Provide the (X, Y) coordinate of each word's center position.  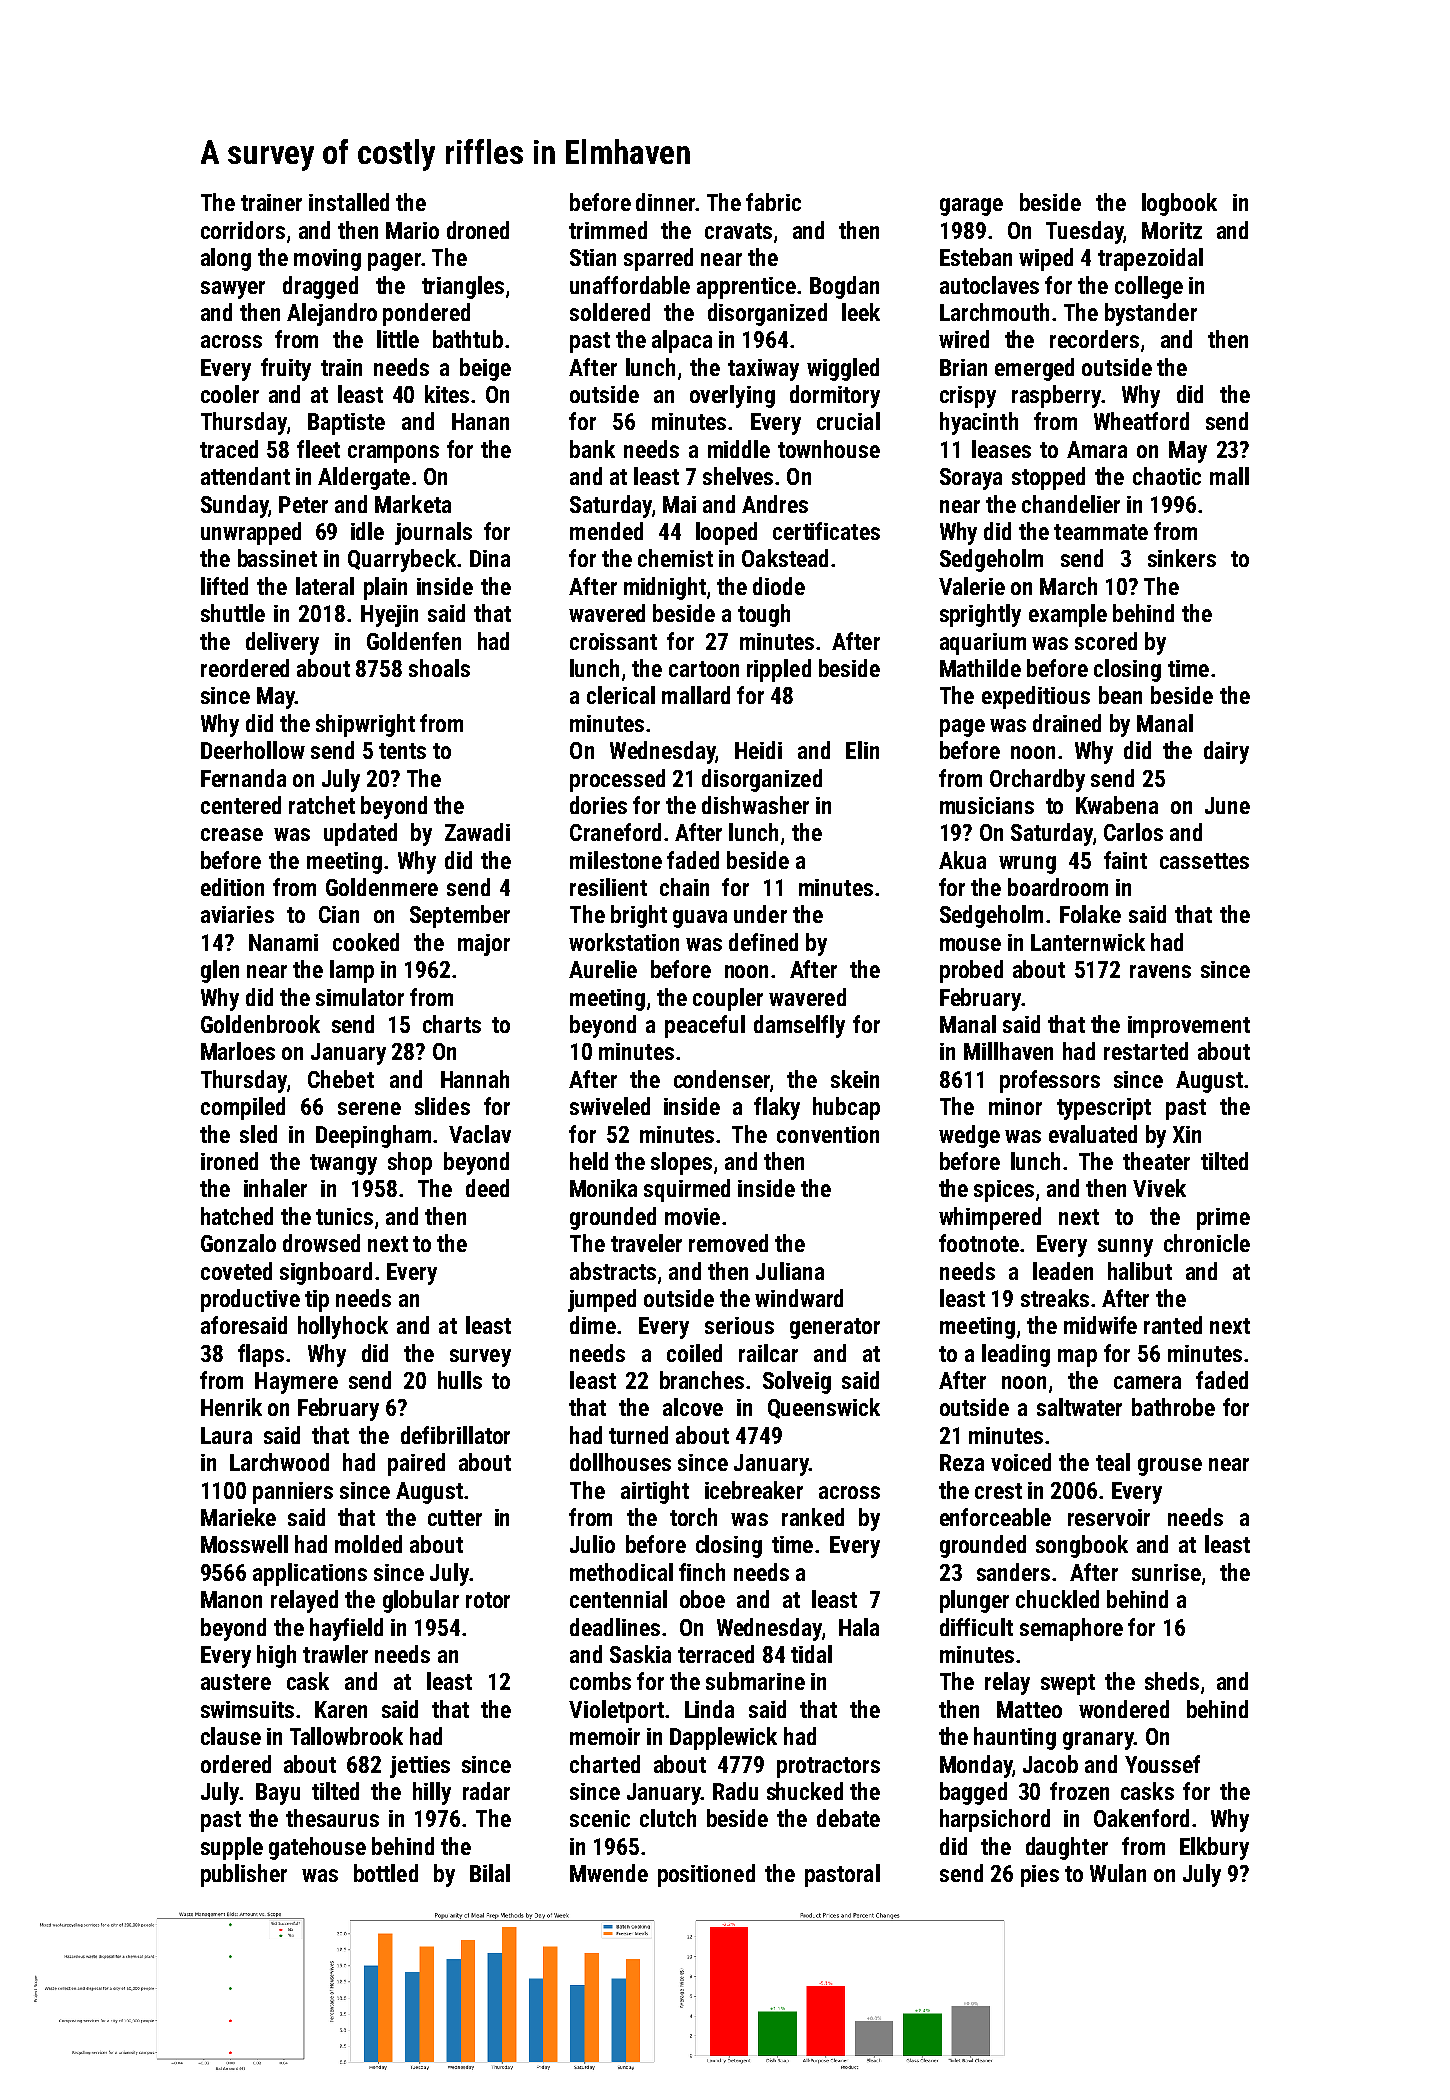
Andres (775, 504)
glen (220, 971)
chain (684, 887)
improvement (1189, 1027)
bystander (1151, 314)
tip (317, 1301)
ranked (813, 1517)
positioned (706, 1875)
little (398, 339)
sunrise (1166, 1572)
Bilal (490, 1873)
